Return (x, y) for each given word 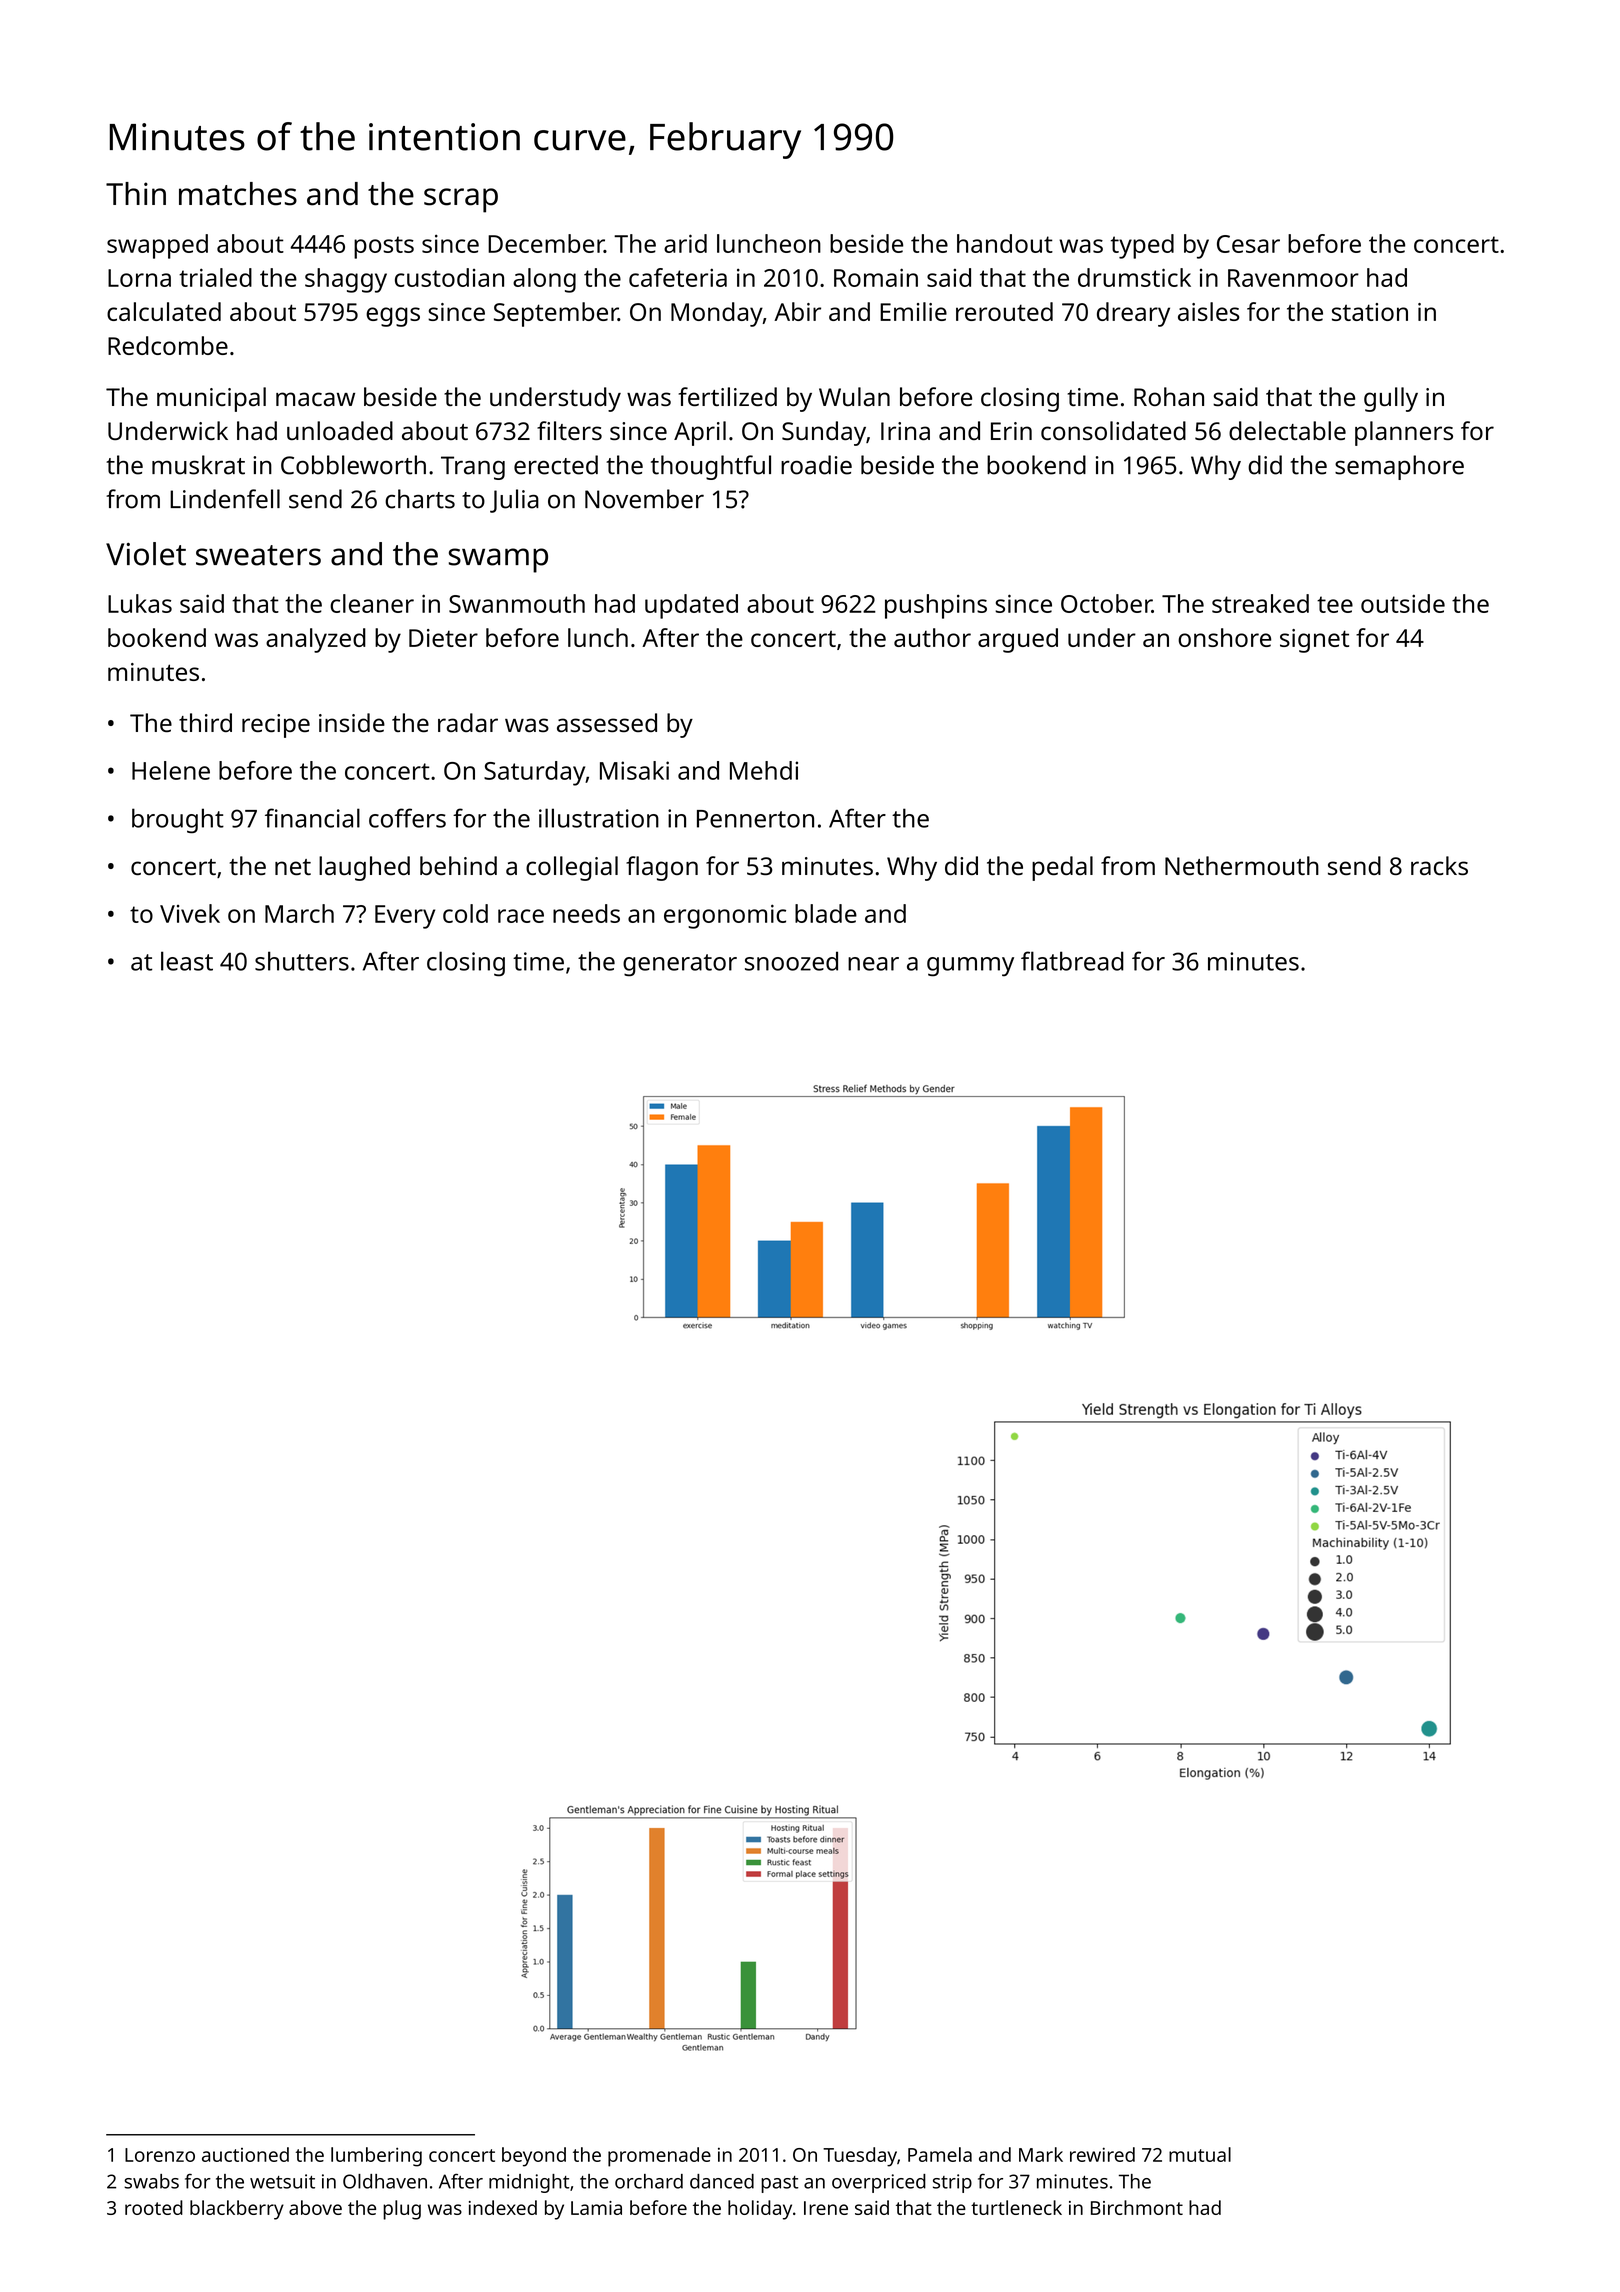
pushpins (936, 606)
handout (1005, 243)
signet (1314, 641)
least (187, 961)
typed (1142, 246)
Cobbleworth (353, 465)
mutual (1200, 2154)
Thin (136, 193)
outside (1403, 603)
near (873, 964)
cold (465, 913)
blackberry (237, 2210)
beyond (534, 2157)
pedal (1062, 868)
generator (680, 965)
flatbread (1072, 961)
